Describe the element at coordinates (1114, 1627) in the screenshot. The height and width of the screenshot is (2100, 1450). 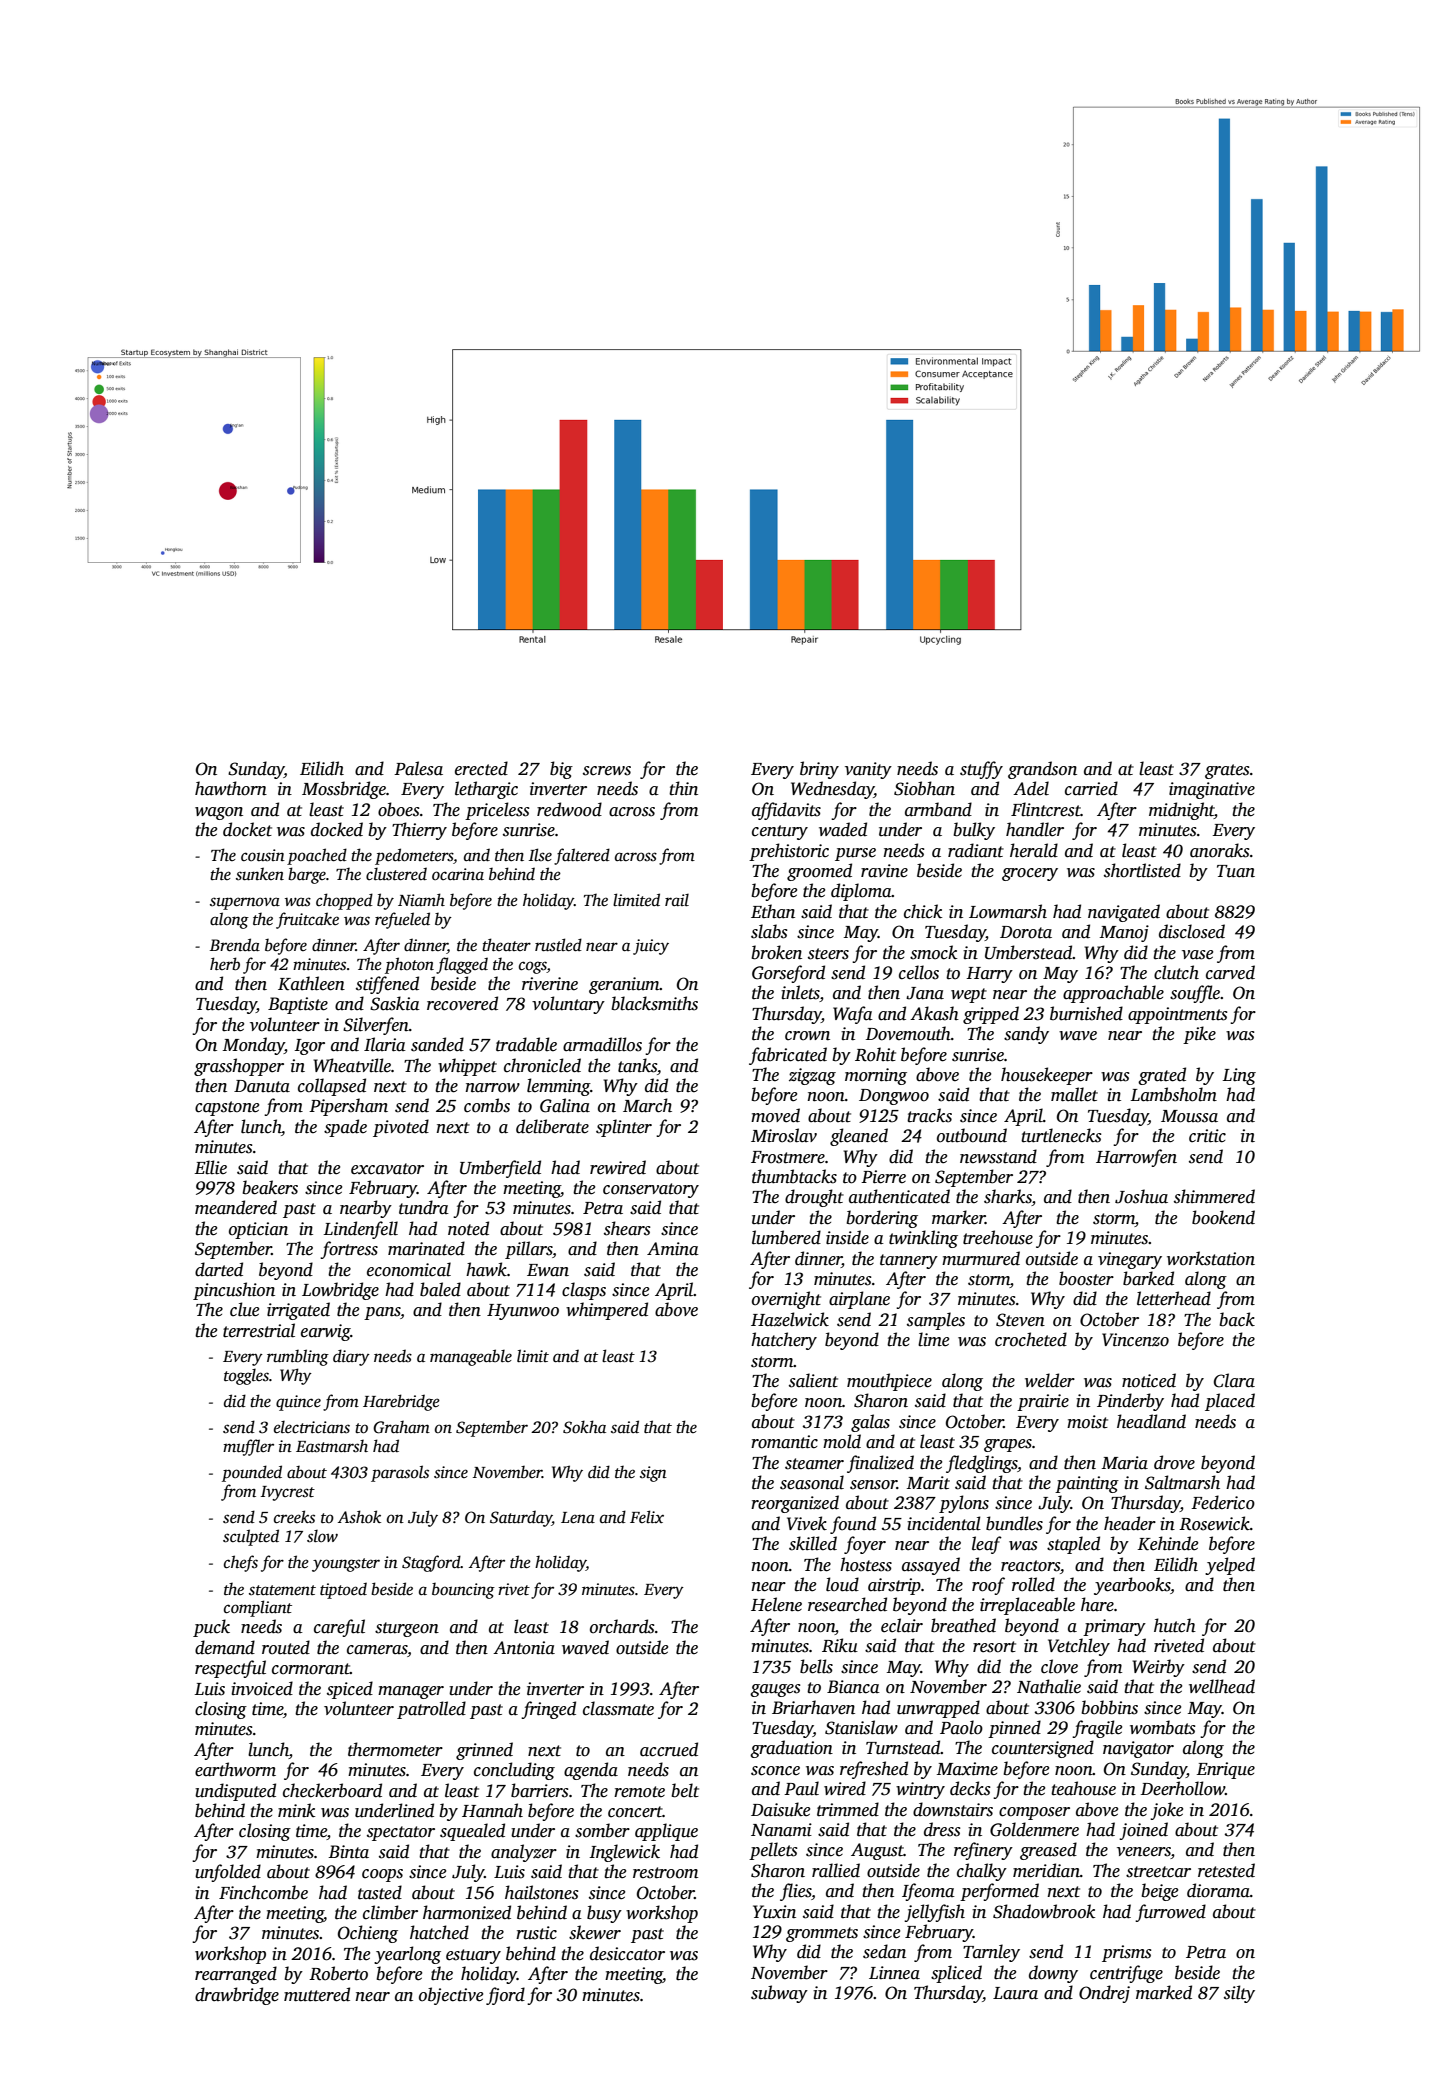
I see `primary` at that location.
